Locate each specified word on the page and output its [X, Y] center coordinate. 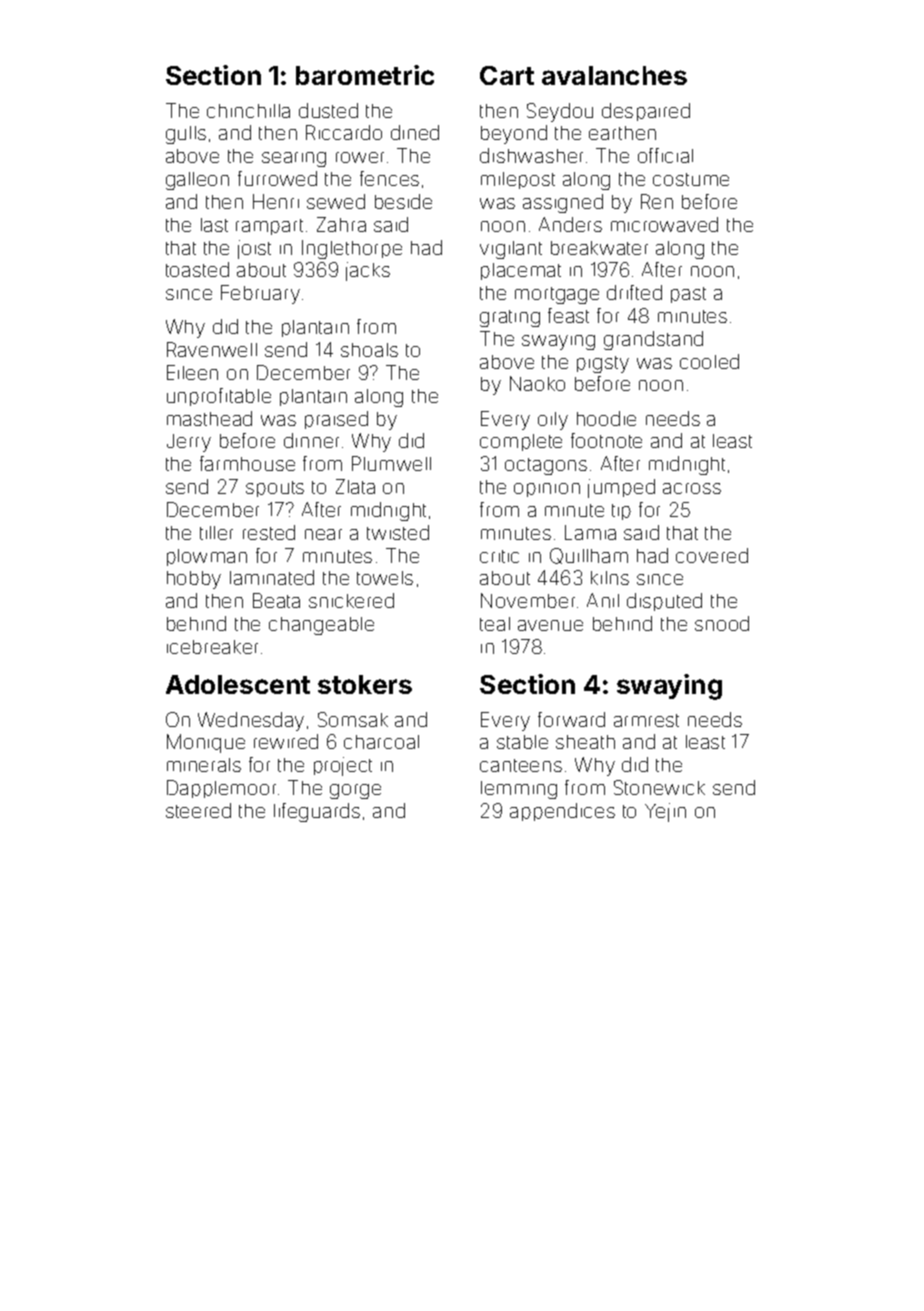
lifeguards [317, 812]
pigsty [603, 364]
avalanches [614, 75]
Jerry [189, 443]
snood [722, 623]
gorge [355, 791]
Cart [507, 75]
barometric [365, 75]
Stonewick [659, 787]
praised [336, 420]
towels [385, 578]
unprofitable [219, 397]
